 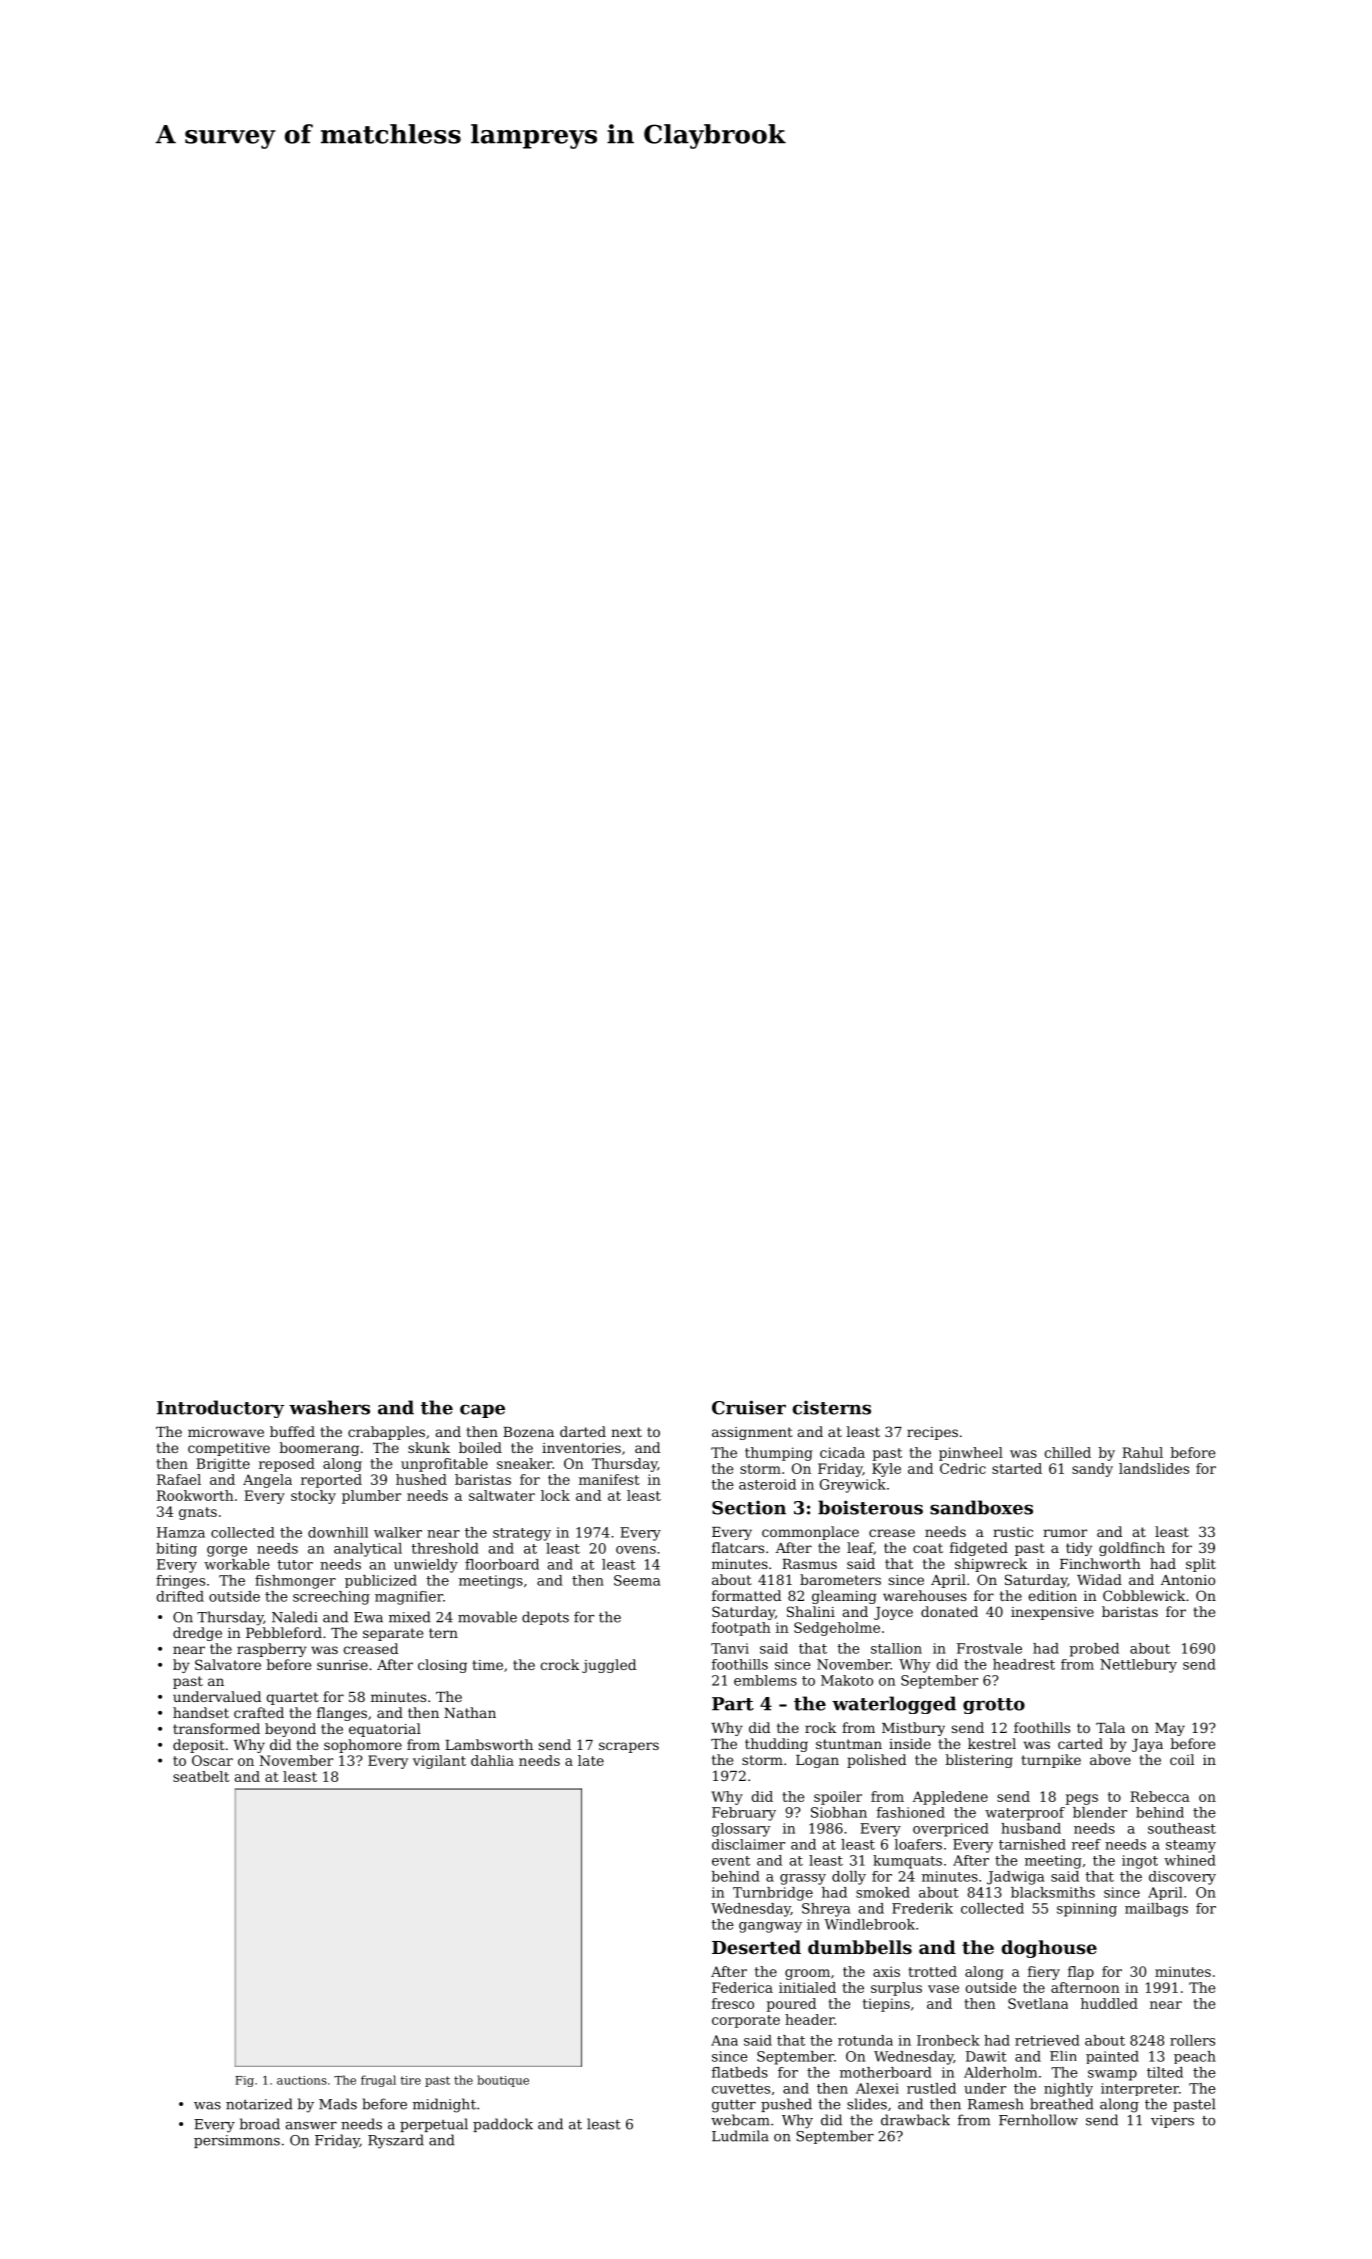 What do you see at coordinates (180, 1596) in the screenshot?
I see `drifted` at bounding box center [180, 1596].
